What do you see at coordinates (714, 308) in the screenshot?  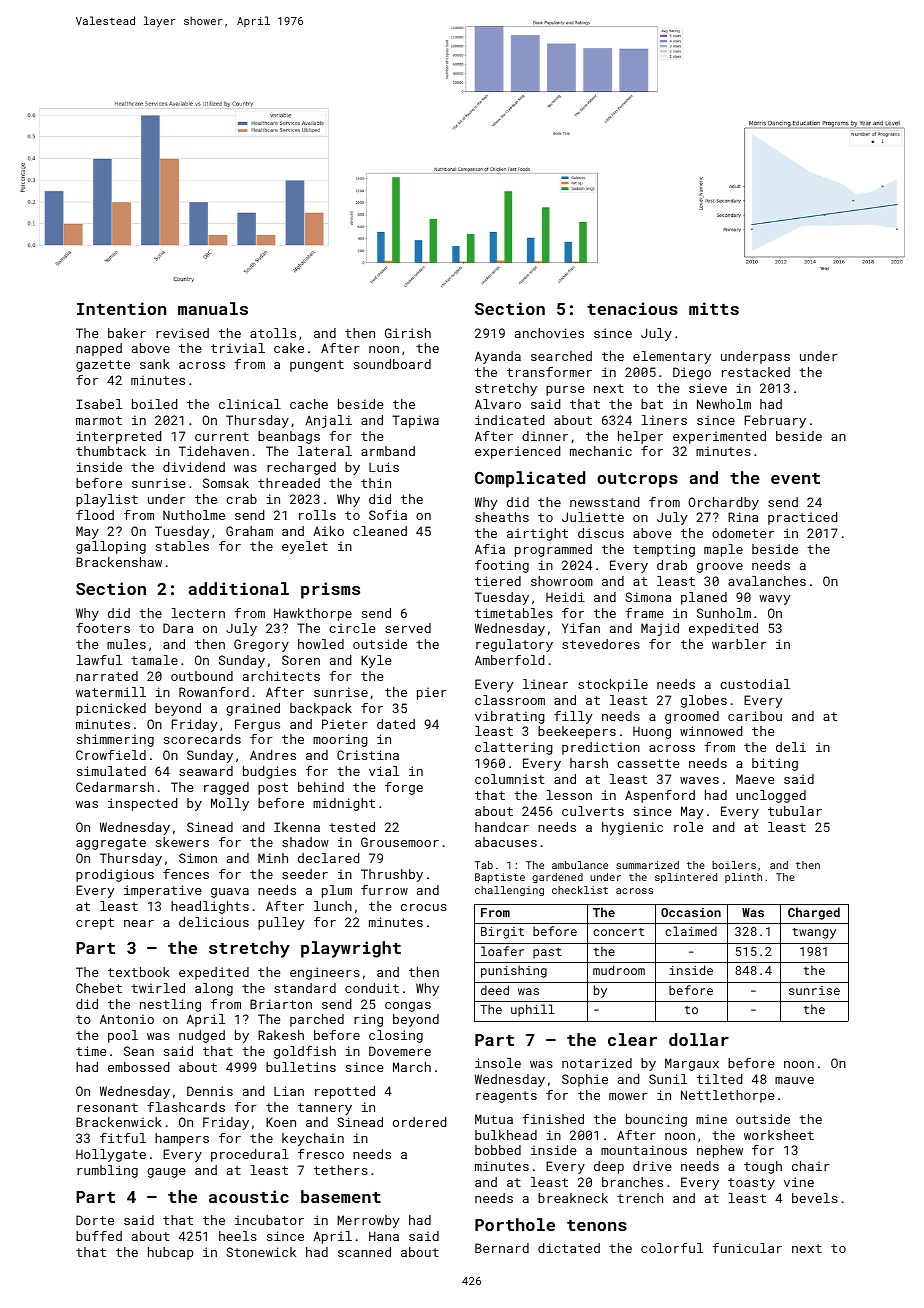 I see `mitts` at bounding box center [714, 308].
